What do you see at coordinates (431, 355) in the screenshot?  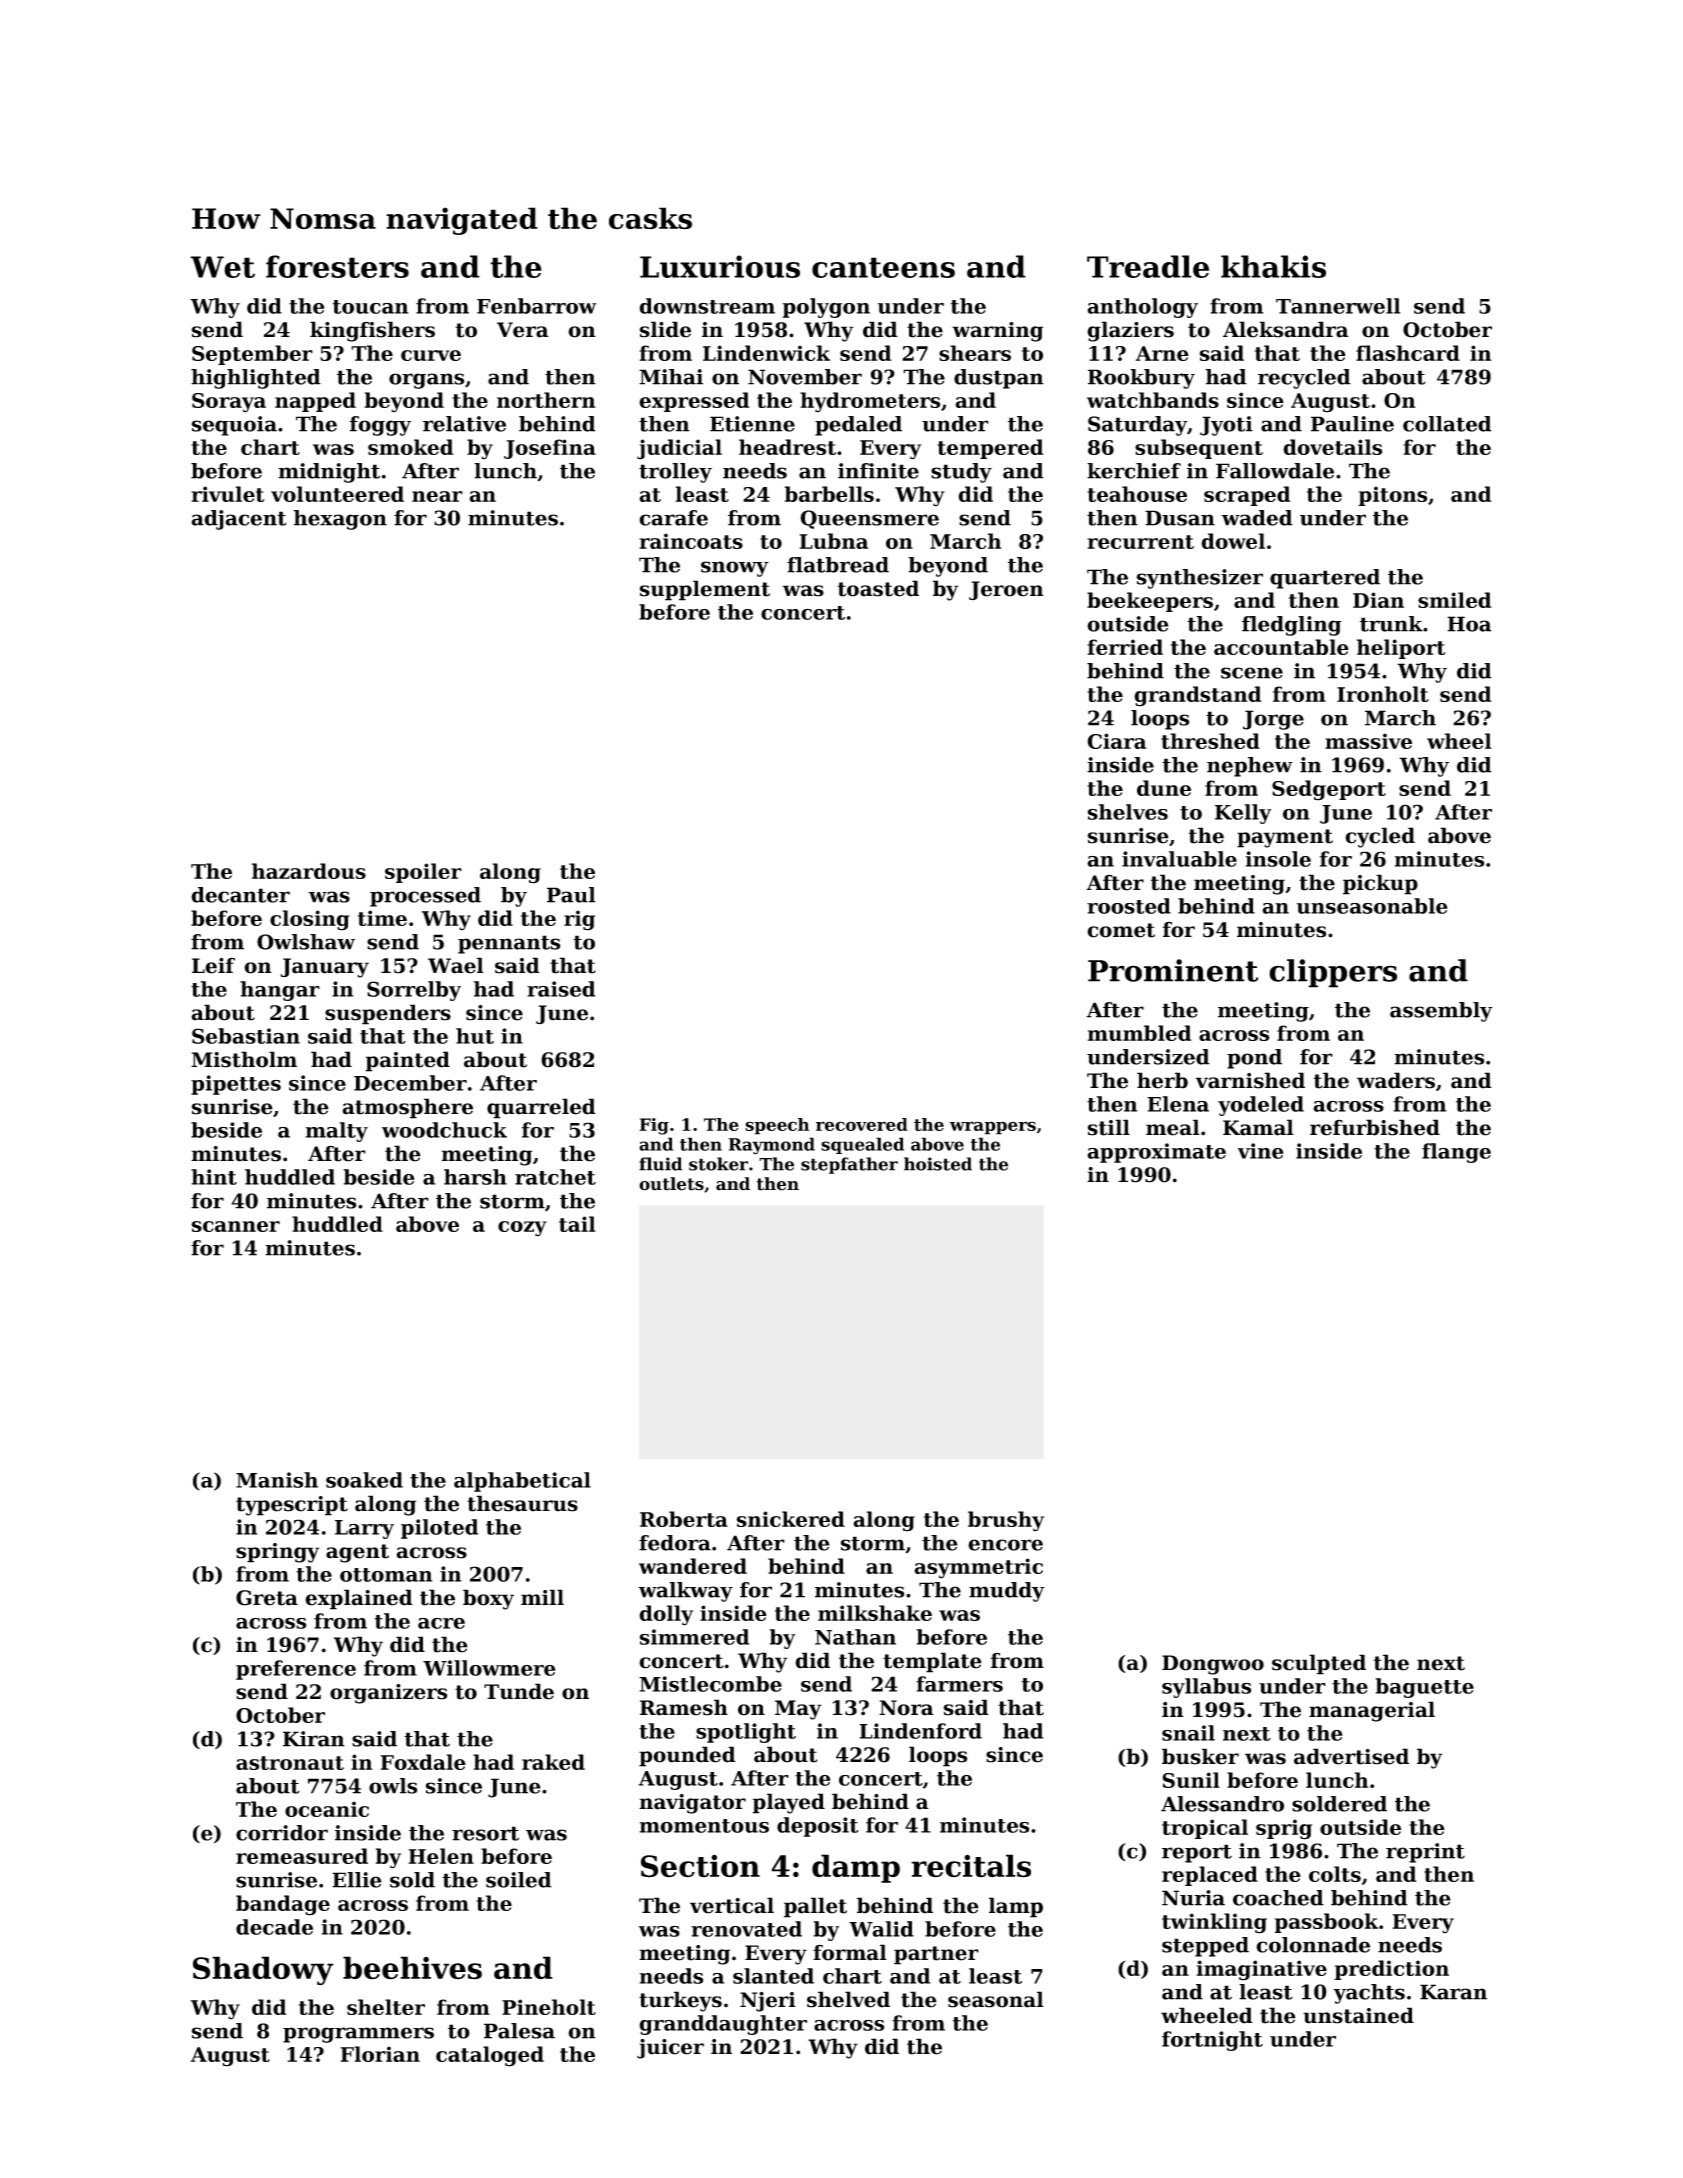 I see `curve` at bounding box center [431, 355].
